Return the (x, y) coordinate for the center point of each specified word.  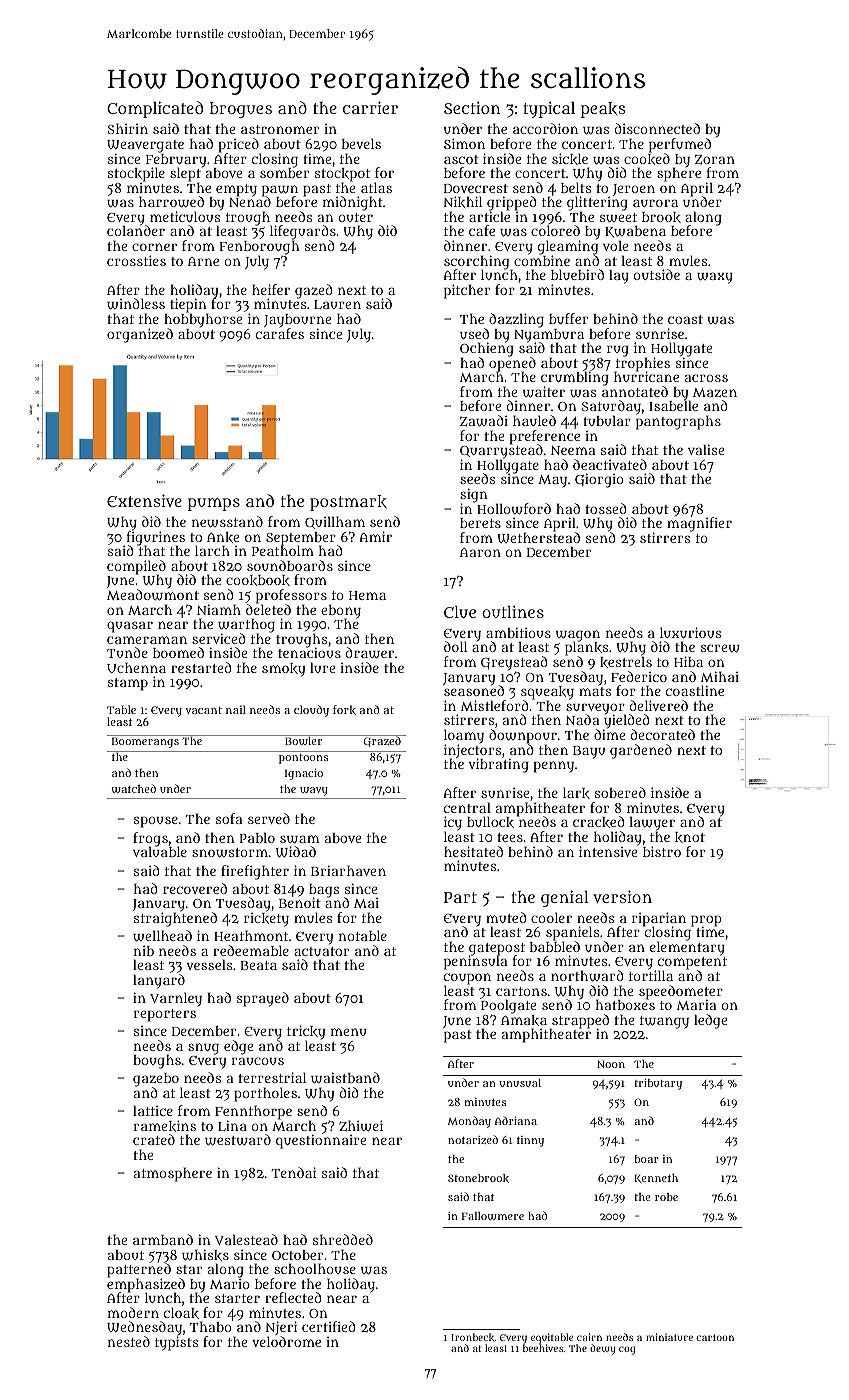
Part (460, 897)
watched (134, 788)
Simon (464, 143)
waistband (345, 1078)
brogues (241, 110)
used (474, 333)
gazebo (156, 1080)
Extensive (144, 500)
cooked (647, 159)
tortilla (651, 976)
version (622, 896)
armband (163, 1239)
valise (706, 449)
